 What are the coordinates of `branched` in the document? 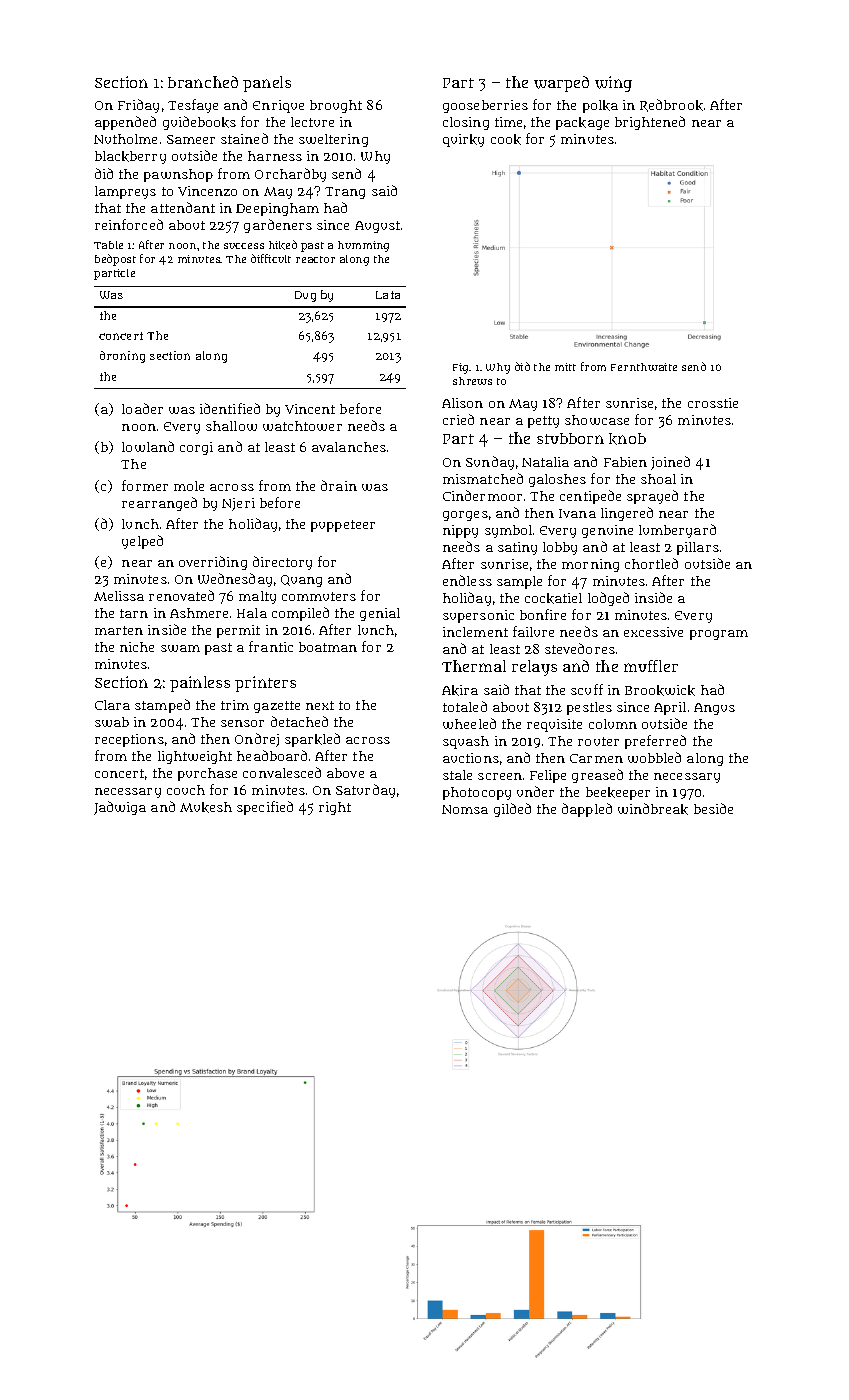 It's located at (203, 82).
